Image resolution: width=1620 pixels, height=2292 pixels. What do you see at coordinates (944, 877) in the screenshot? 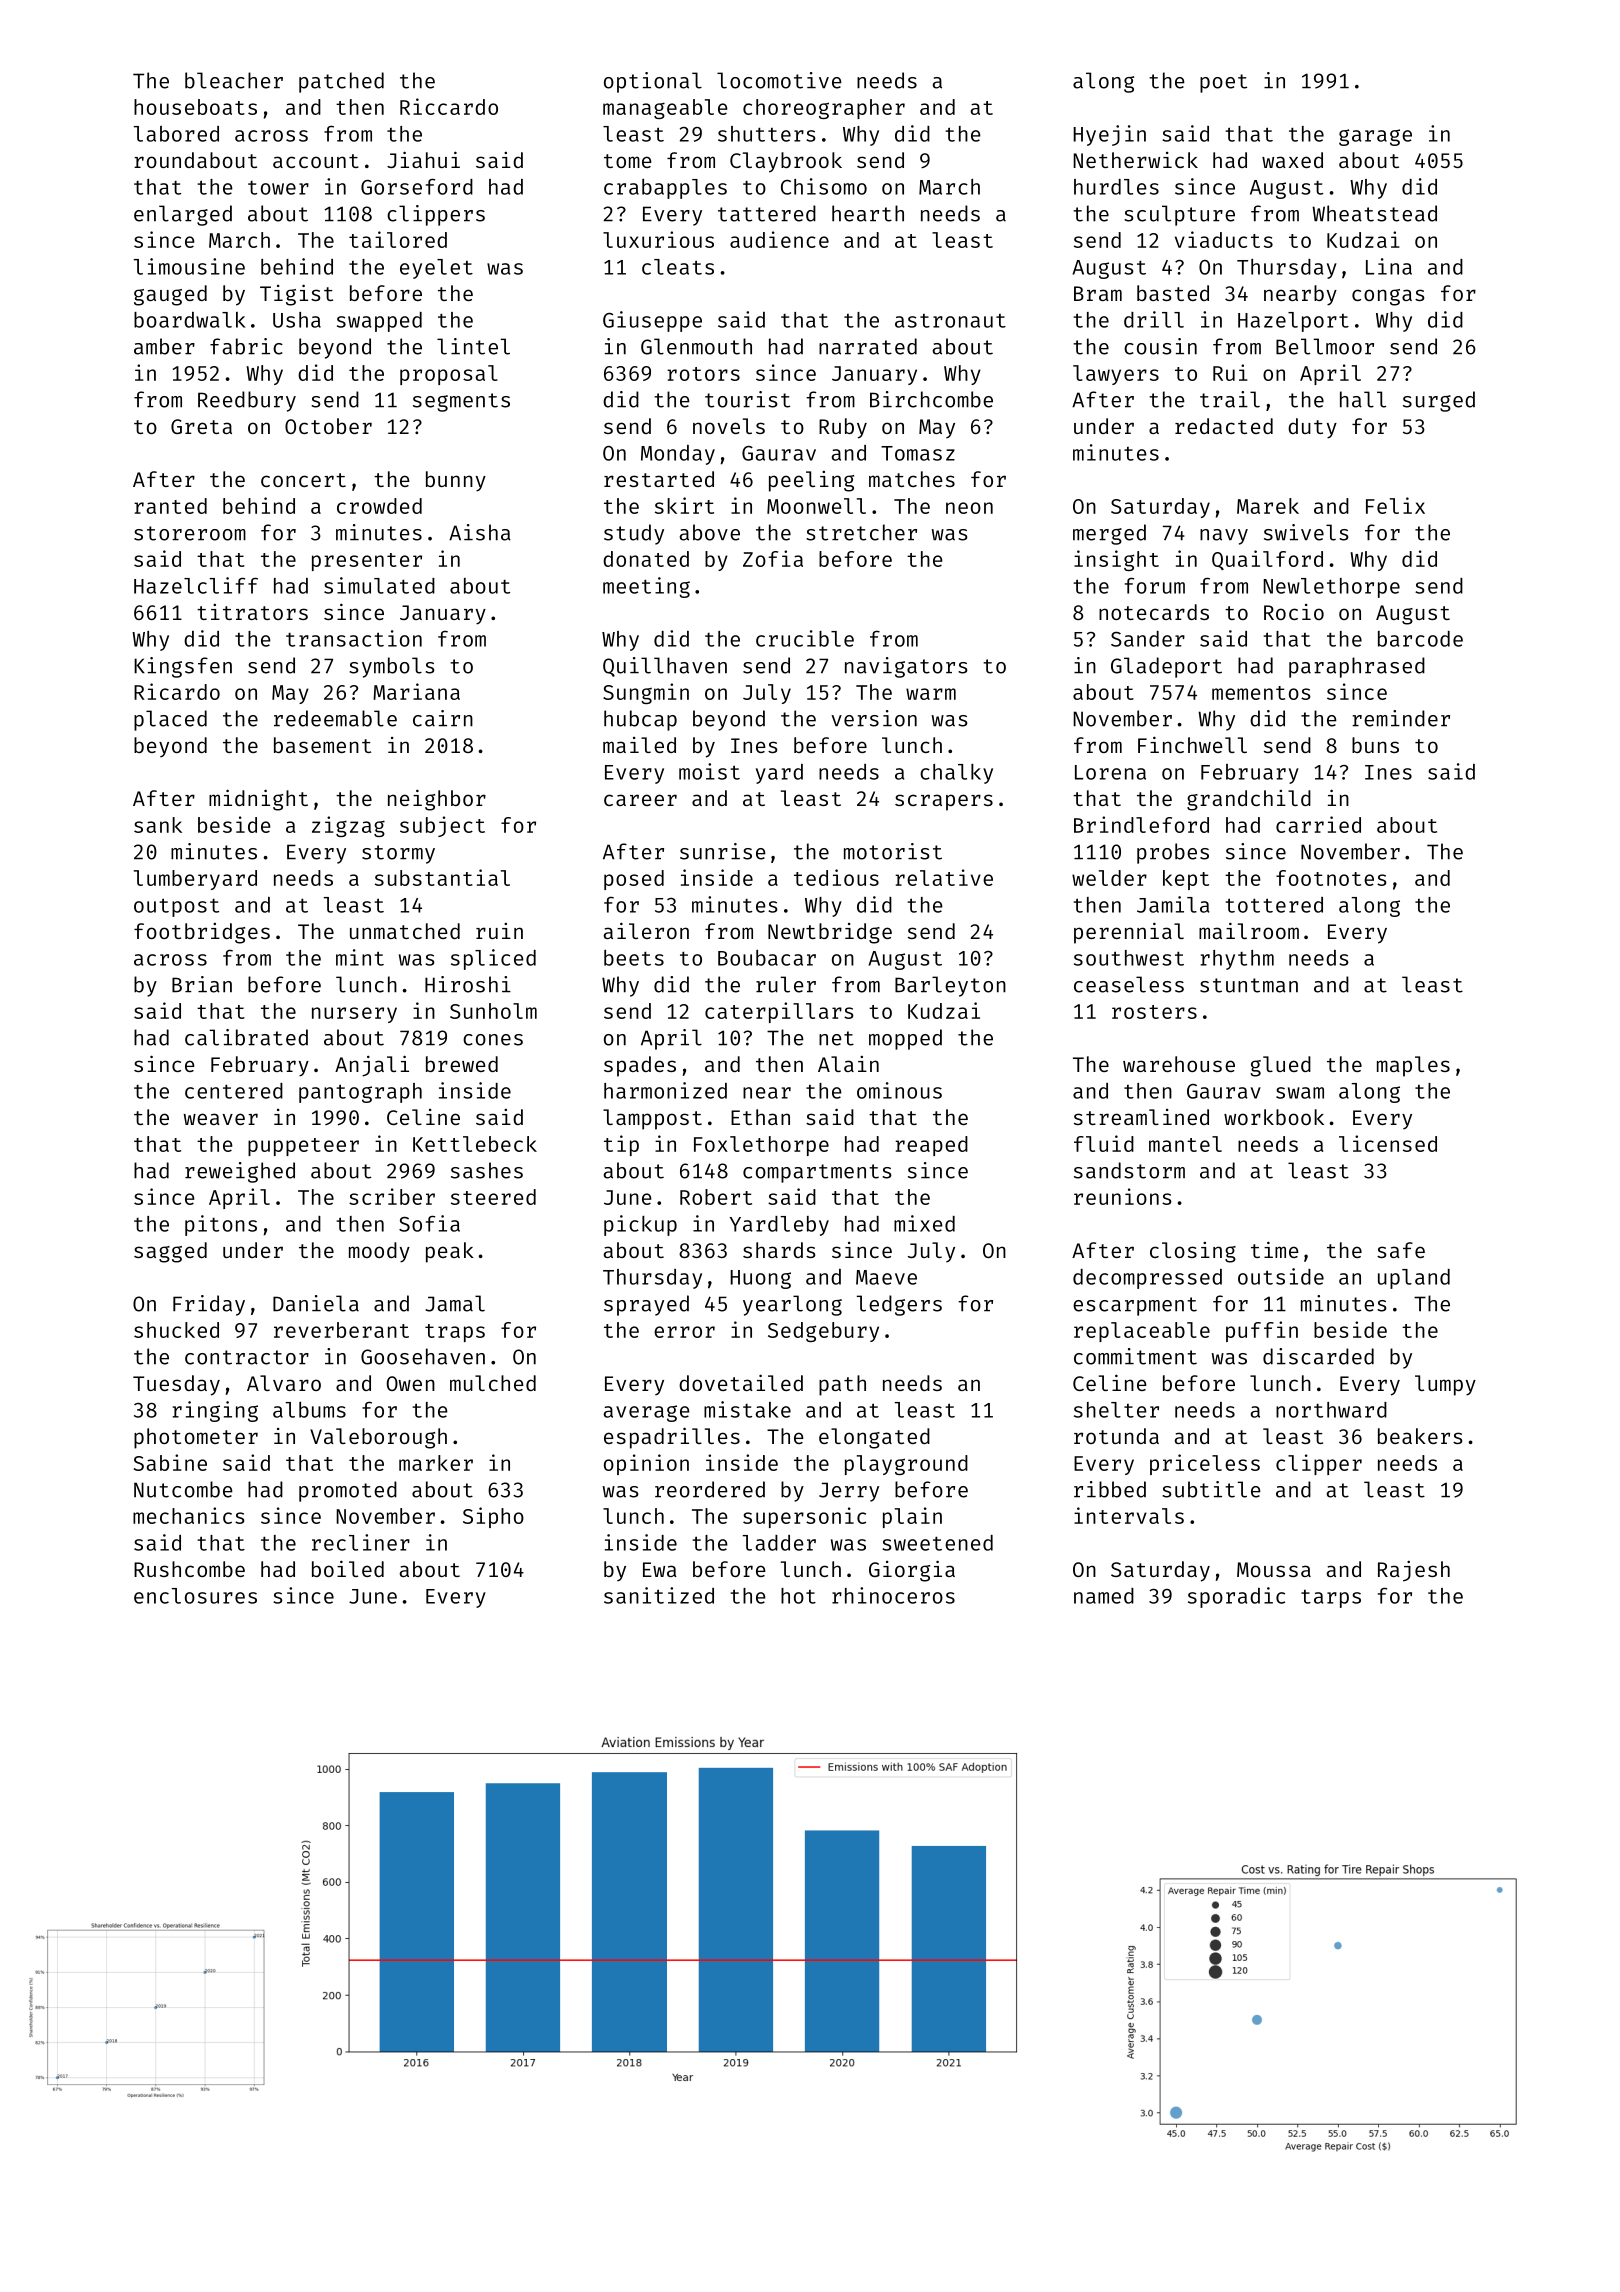
I see `relative` at bounding box center [944, 877].
